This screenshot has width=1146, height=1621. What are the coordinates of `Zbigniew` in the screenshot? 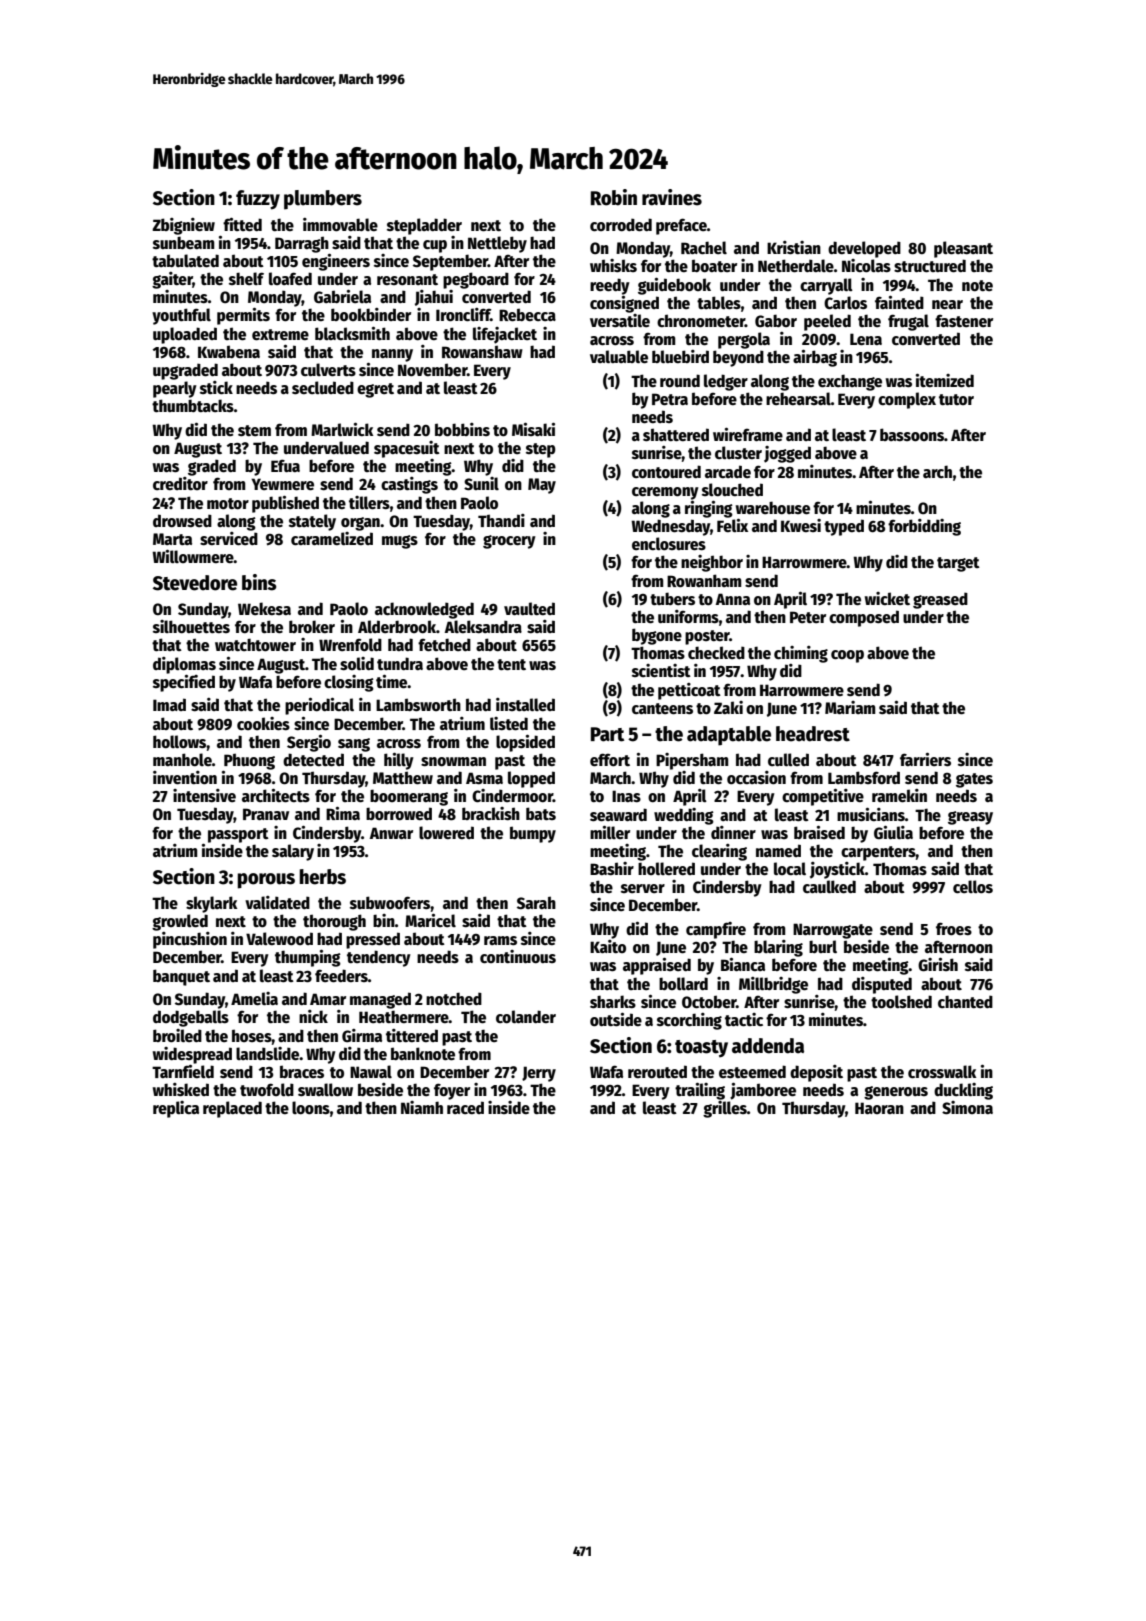 It's located at (183, 226).
